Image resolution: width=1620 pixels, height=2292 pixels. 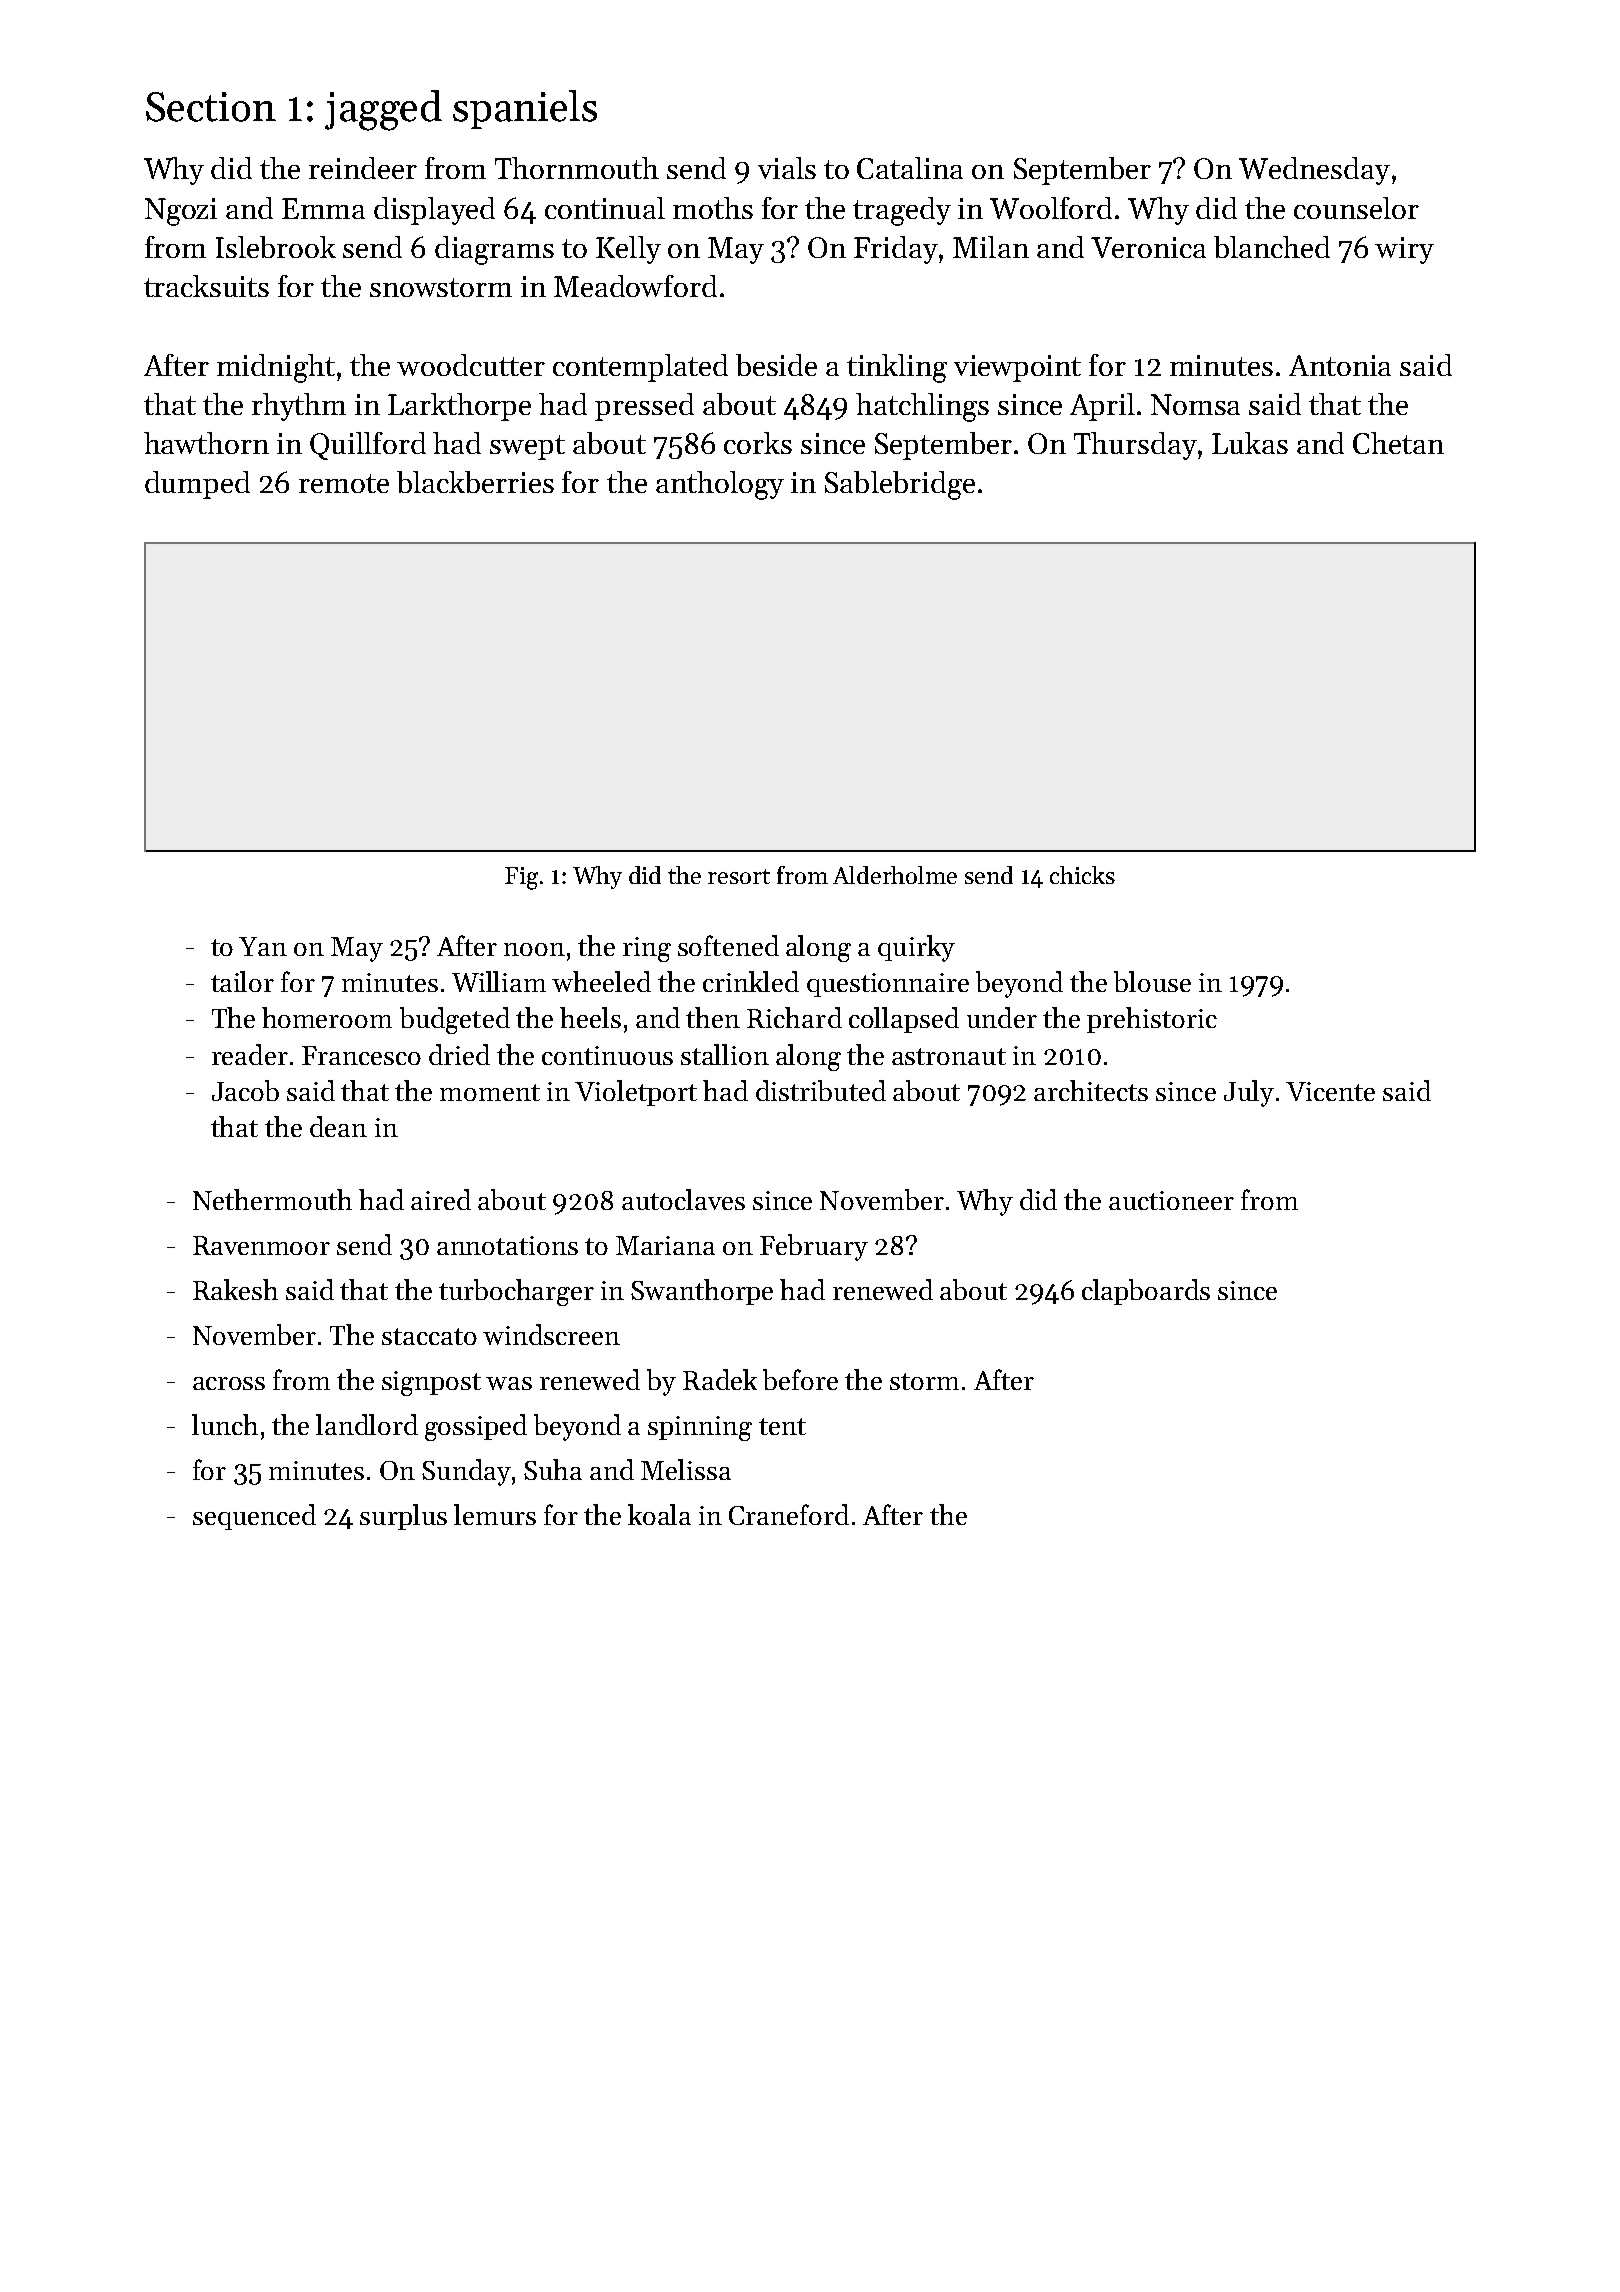 What do you see at coordinates (922, 407) in the document?
I see `hatchlings` at bounding box center [922, 407].
